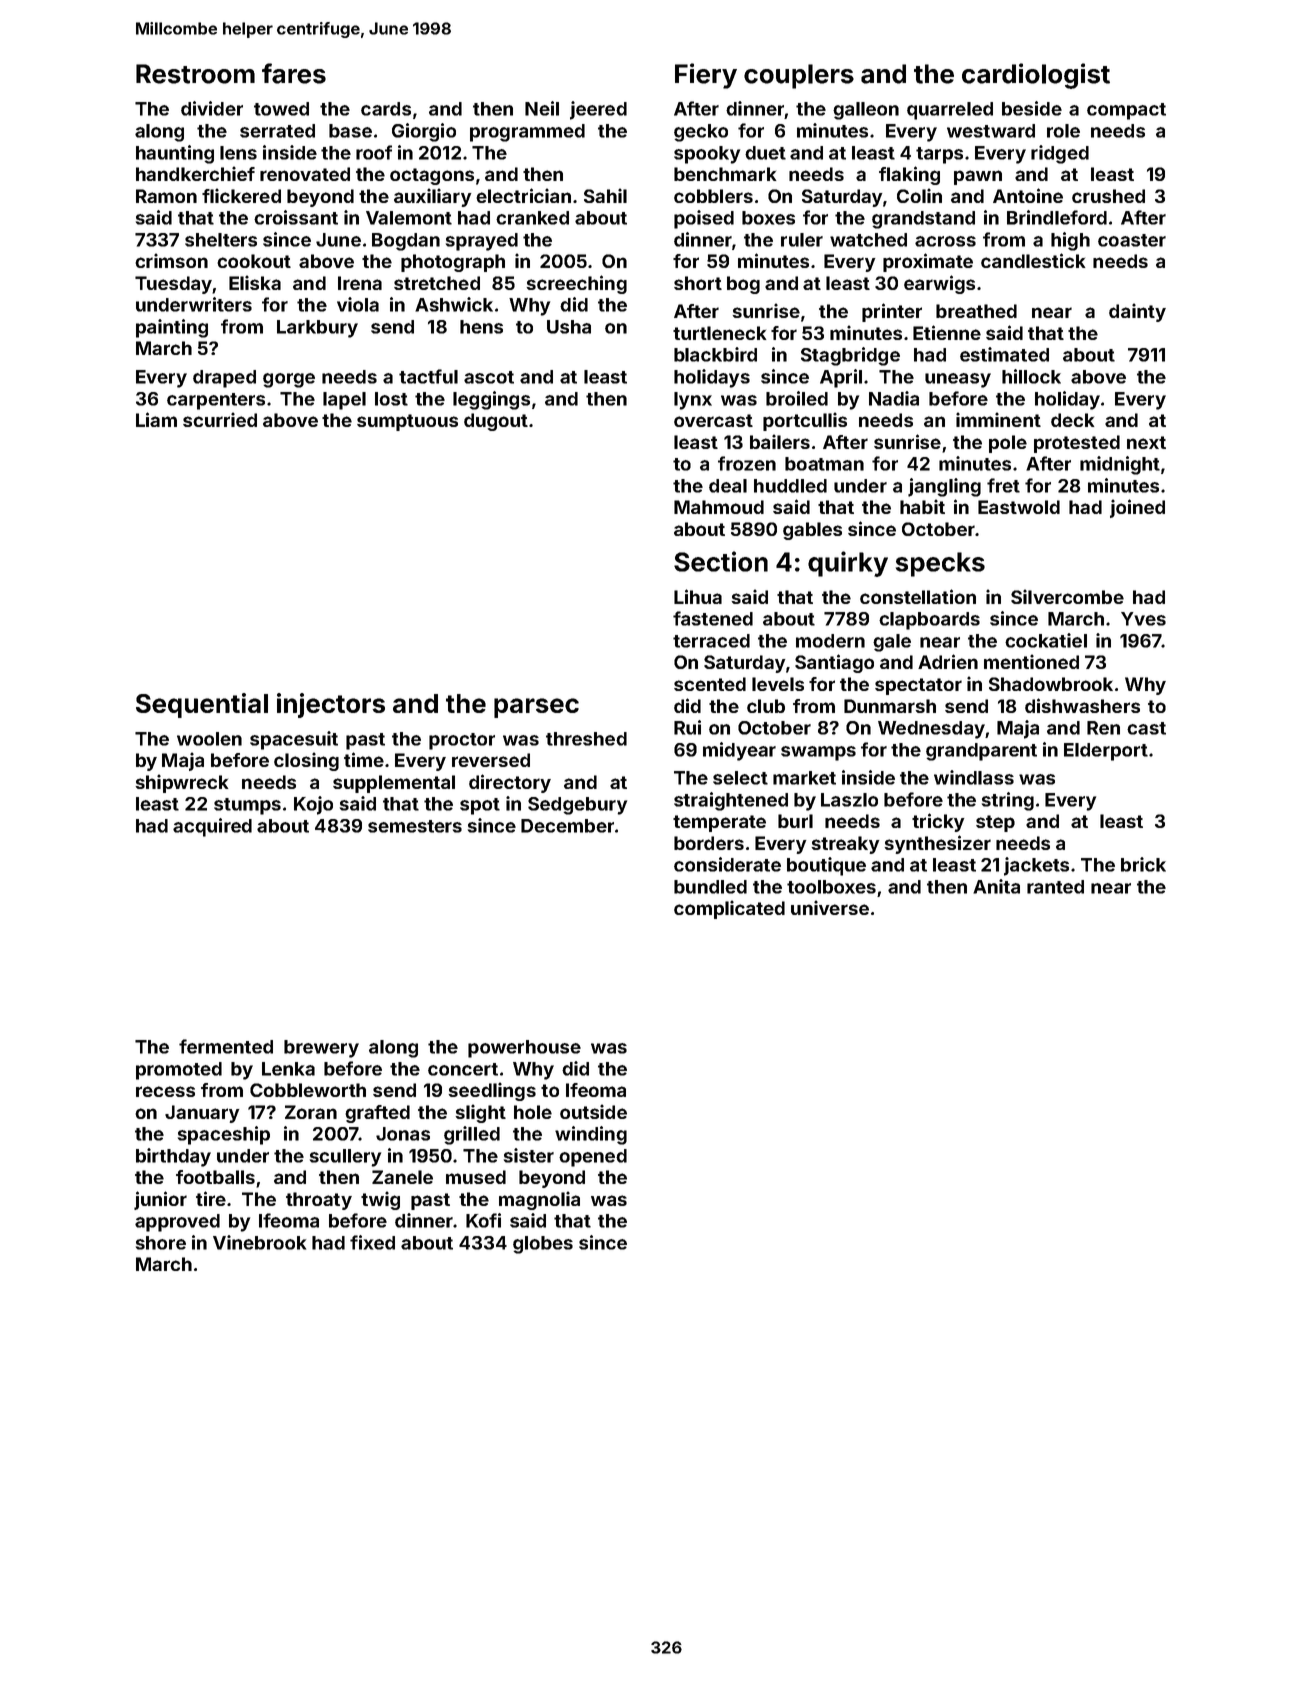 The image size is (1301, 1684). I want to click on Sequential, so click(202, 705).
